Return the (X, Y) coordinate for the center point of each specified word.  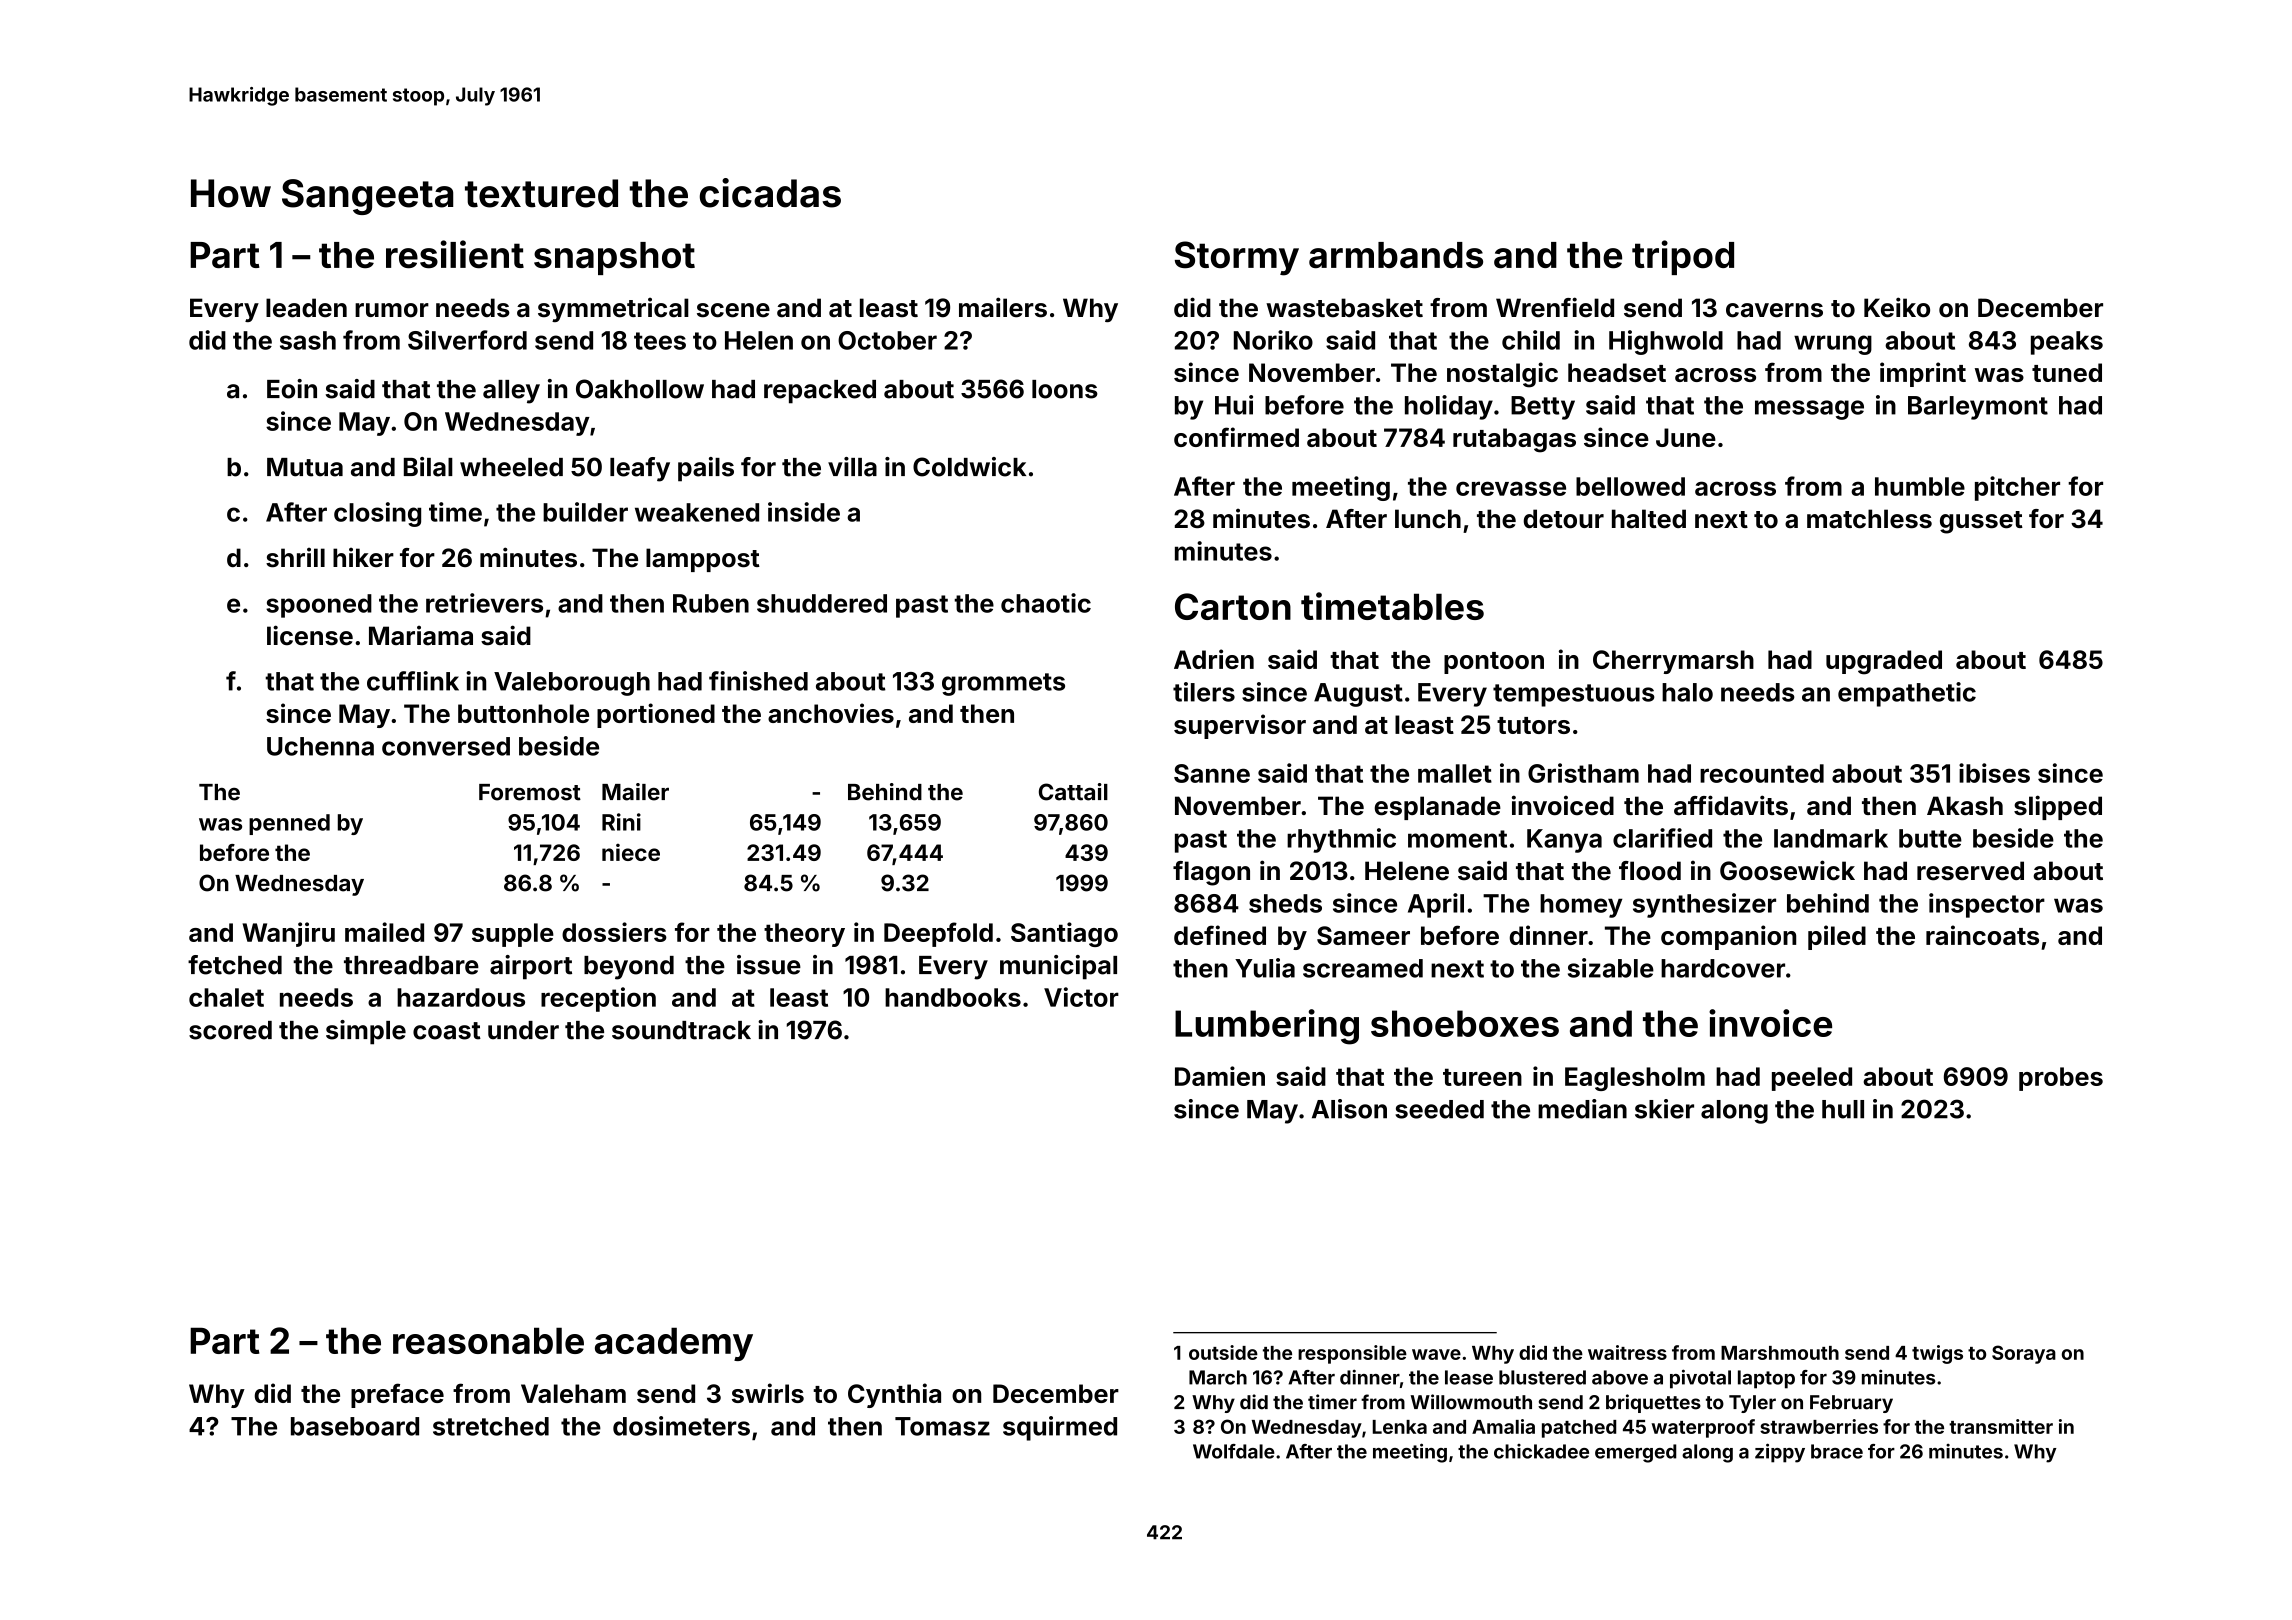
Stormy (1237, 258)
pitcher (2017, 488)
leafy (640, 469)
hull (1843, 1109)
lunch (1428, 519)
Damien (1220, 1076)
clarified (1662, 838)
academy (674, 1344)
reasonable (488, 1340)
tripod (1683, 257)
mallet (1455, 773)
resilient (455, 254)
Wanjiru (288, 934)
